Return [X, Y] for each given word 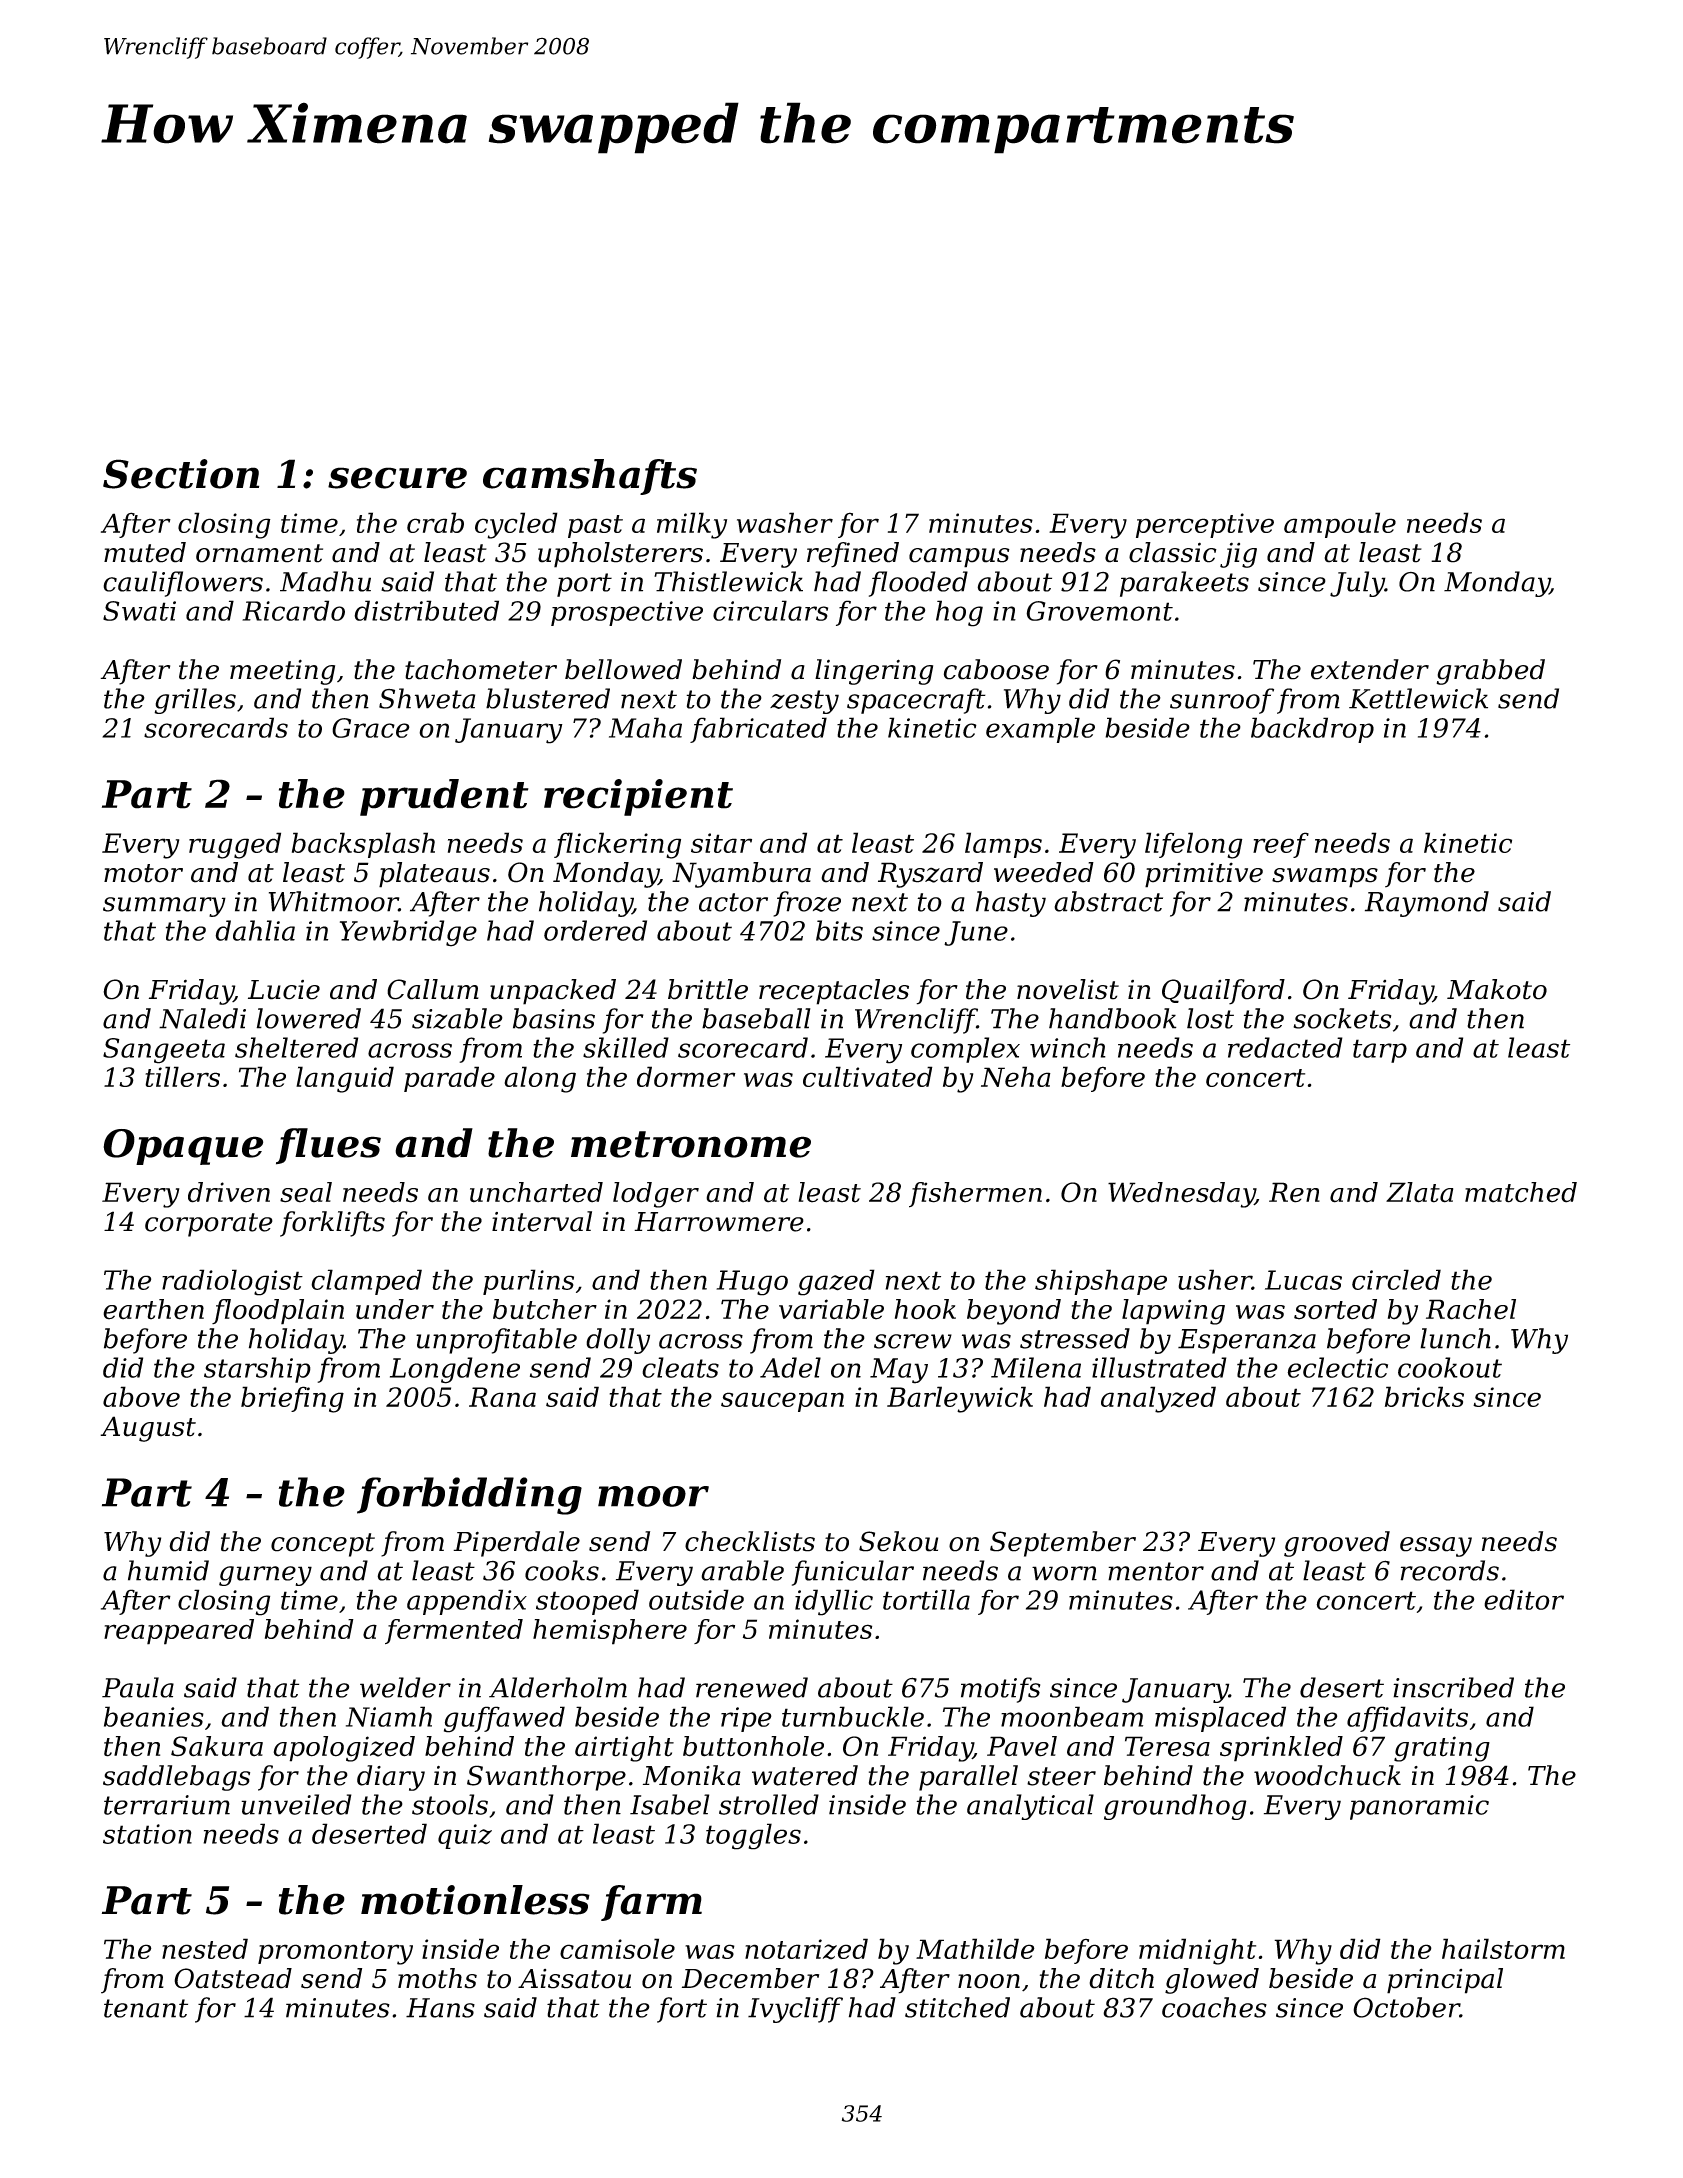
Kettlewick [1418, 698]
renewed [752, 1687]
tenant [146, 2008]
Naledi [202, 1018]
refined [853, 555]
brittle [708, 989]
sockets [1342, 1018]
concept [323, 1545]
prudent [444, 797]
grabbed [1490, 672]
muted [145, 552]
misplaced [1220, 1719]
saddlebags [176, 1778]
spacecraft [916, 701]
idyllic [834, 1602]
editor [1524, 1599]
